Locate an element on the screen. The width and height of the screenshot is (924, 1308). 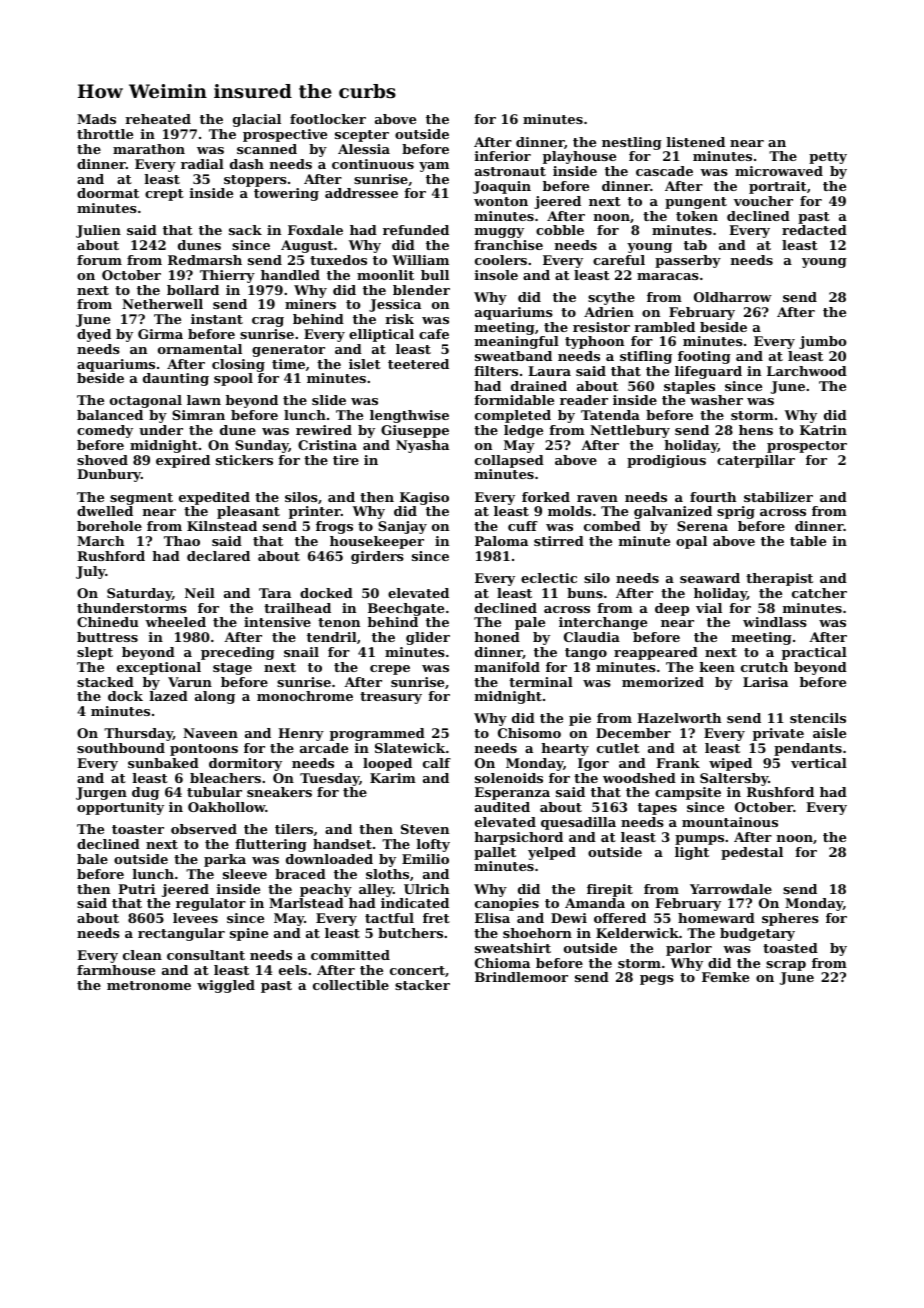
Emilio is located at coordinates (425, 859).
